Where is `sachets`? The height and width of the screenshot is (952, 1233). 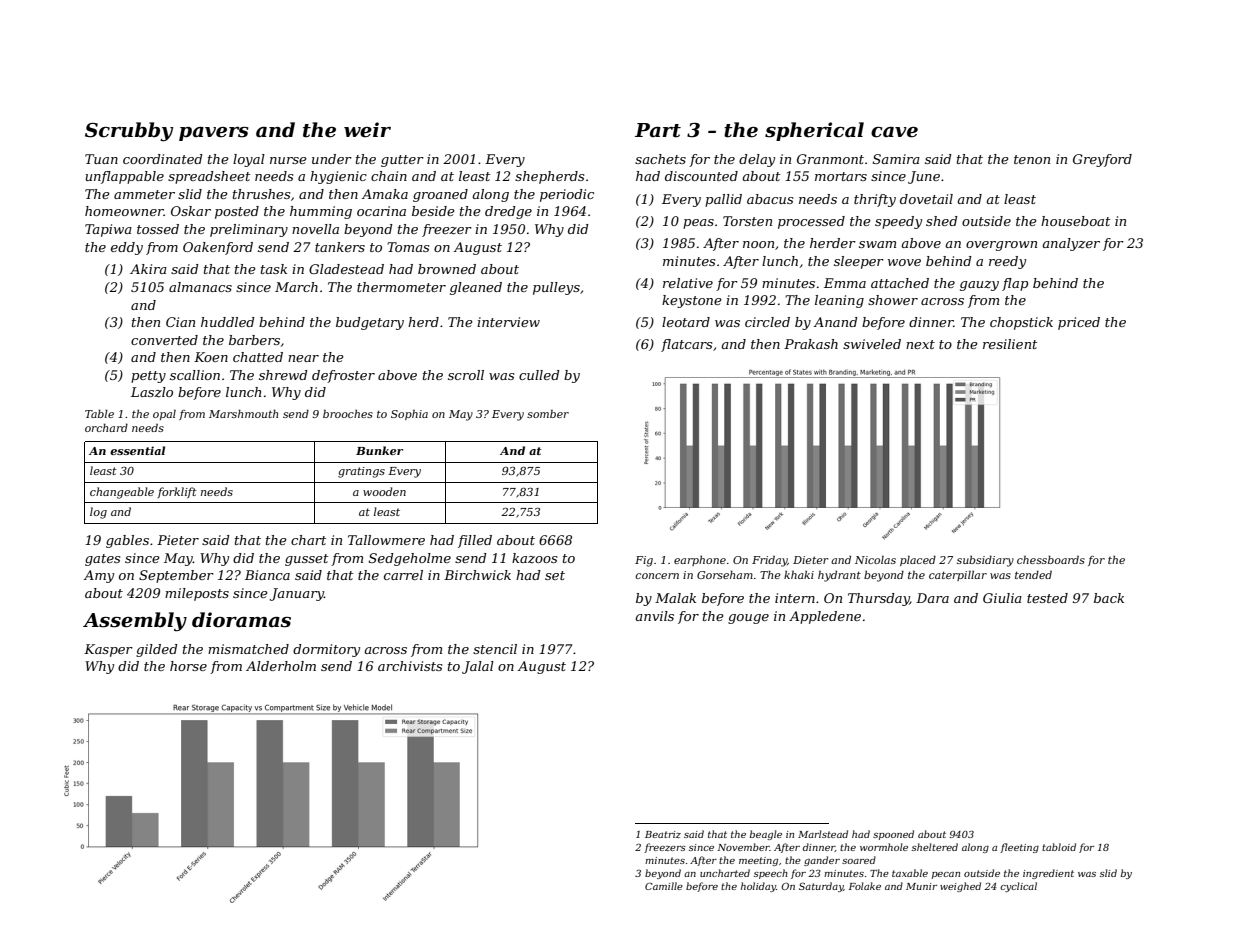 sachets is located at coordinates (660, 159).
